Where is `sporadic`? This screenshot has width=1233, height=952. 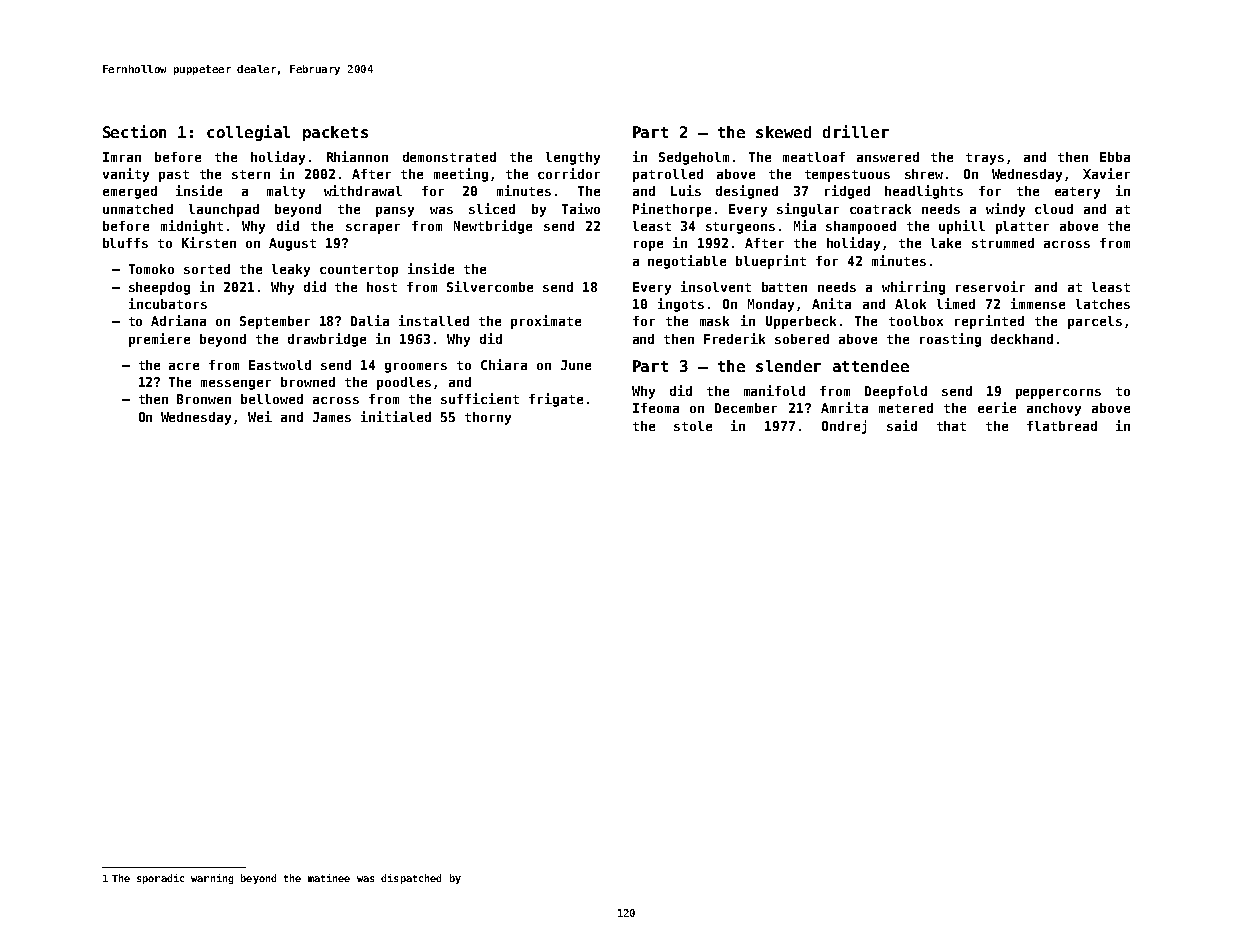 sporadic is located at coordinates (160, 879).
